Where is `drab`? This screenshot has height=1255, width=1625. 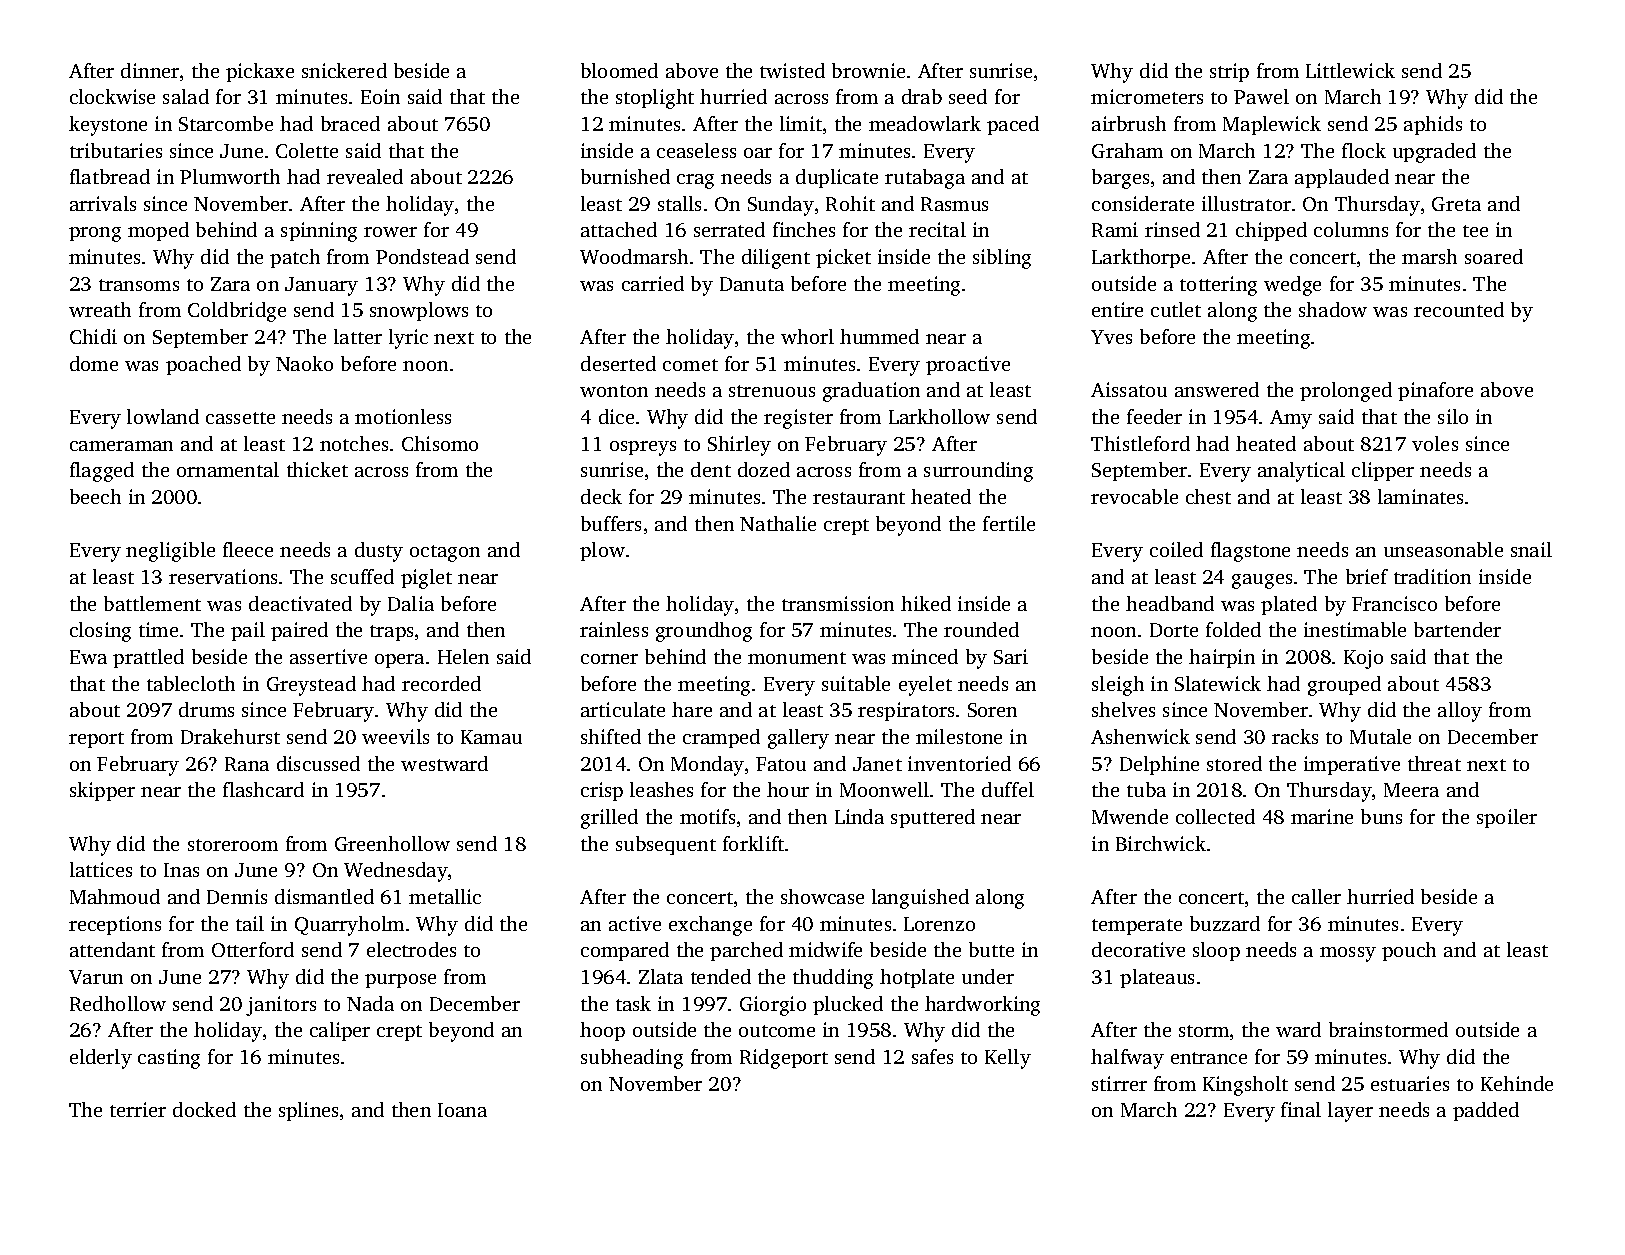 drab is located at coordinates (922, 96).
